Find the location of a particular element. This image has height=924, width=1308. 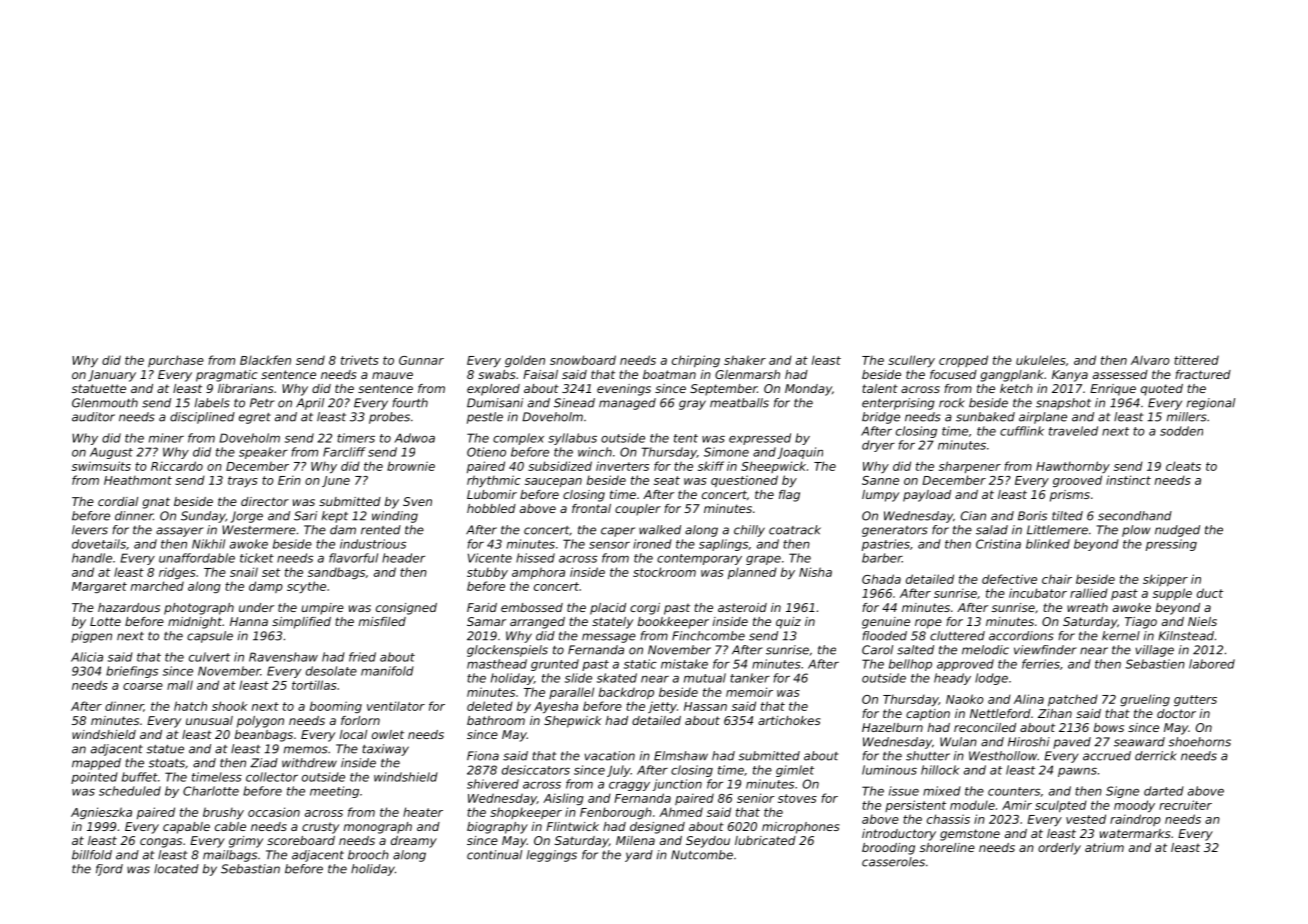

regional is located at coordinates (1211, 404).
